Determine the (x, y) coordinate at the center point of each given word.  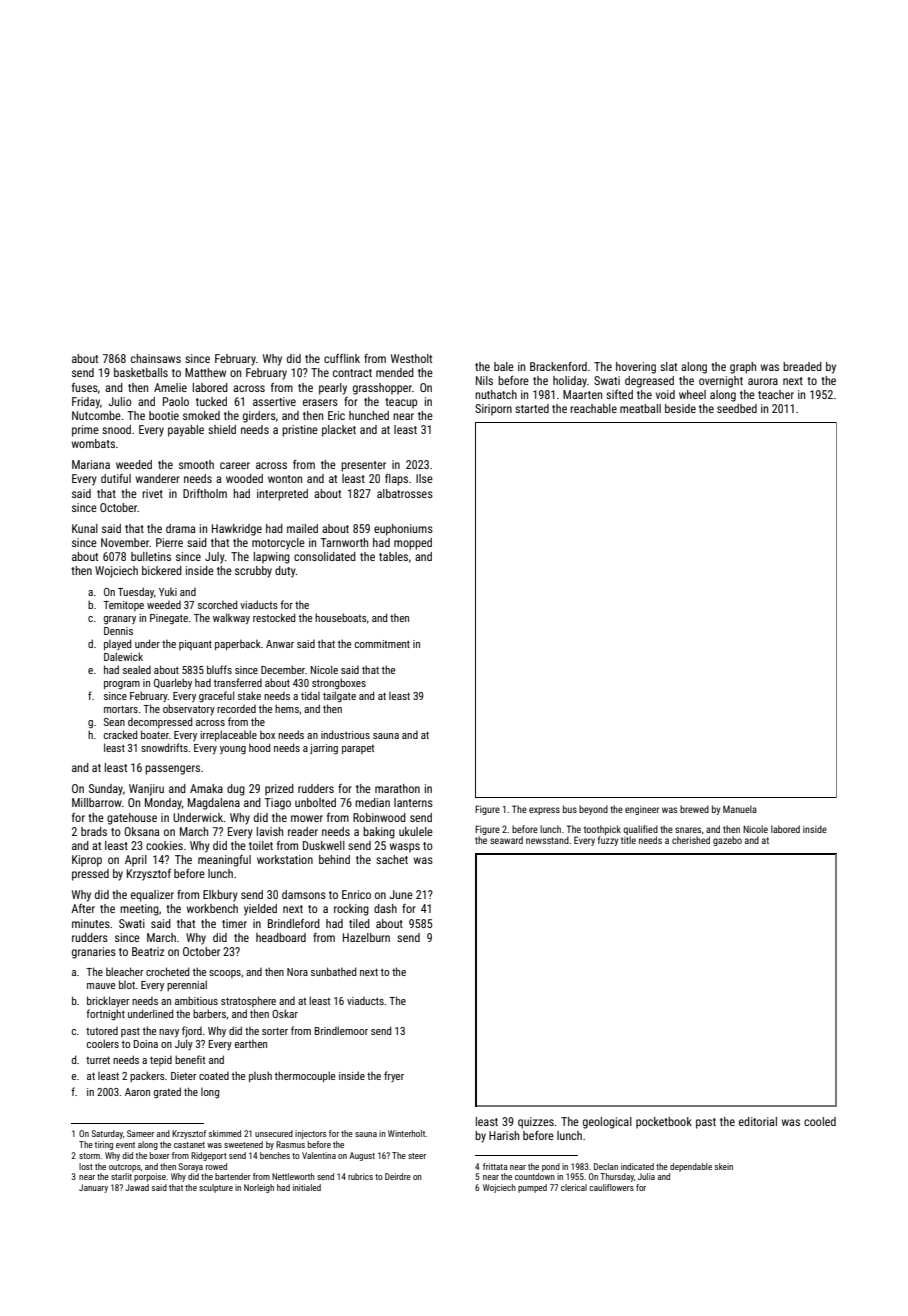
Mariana (91, 464)
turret (98, 1060)
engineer (642, 810)
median (372, 802)
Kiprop (87, 861)
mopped (413, 544)
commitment (382, 644)
